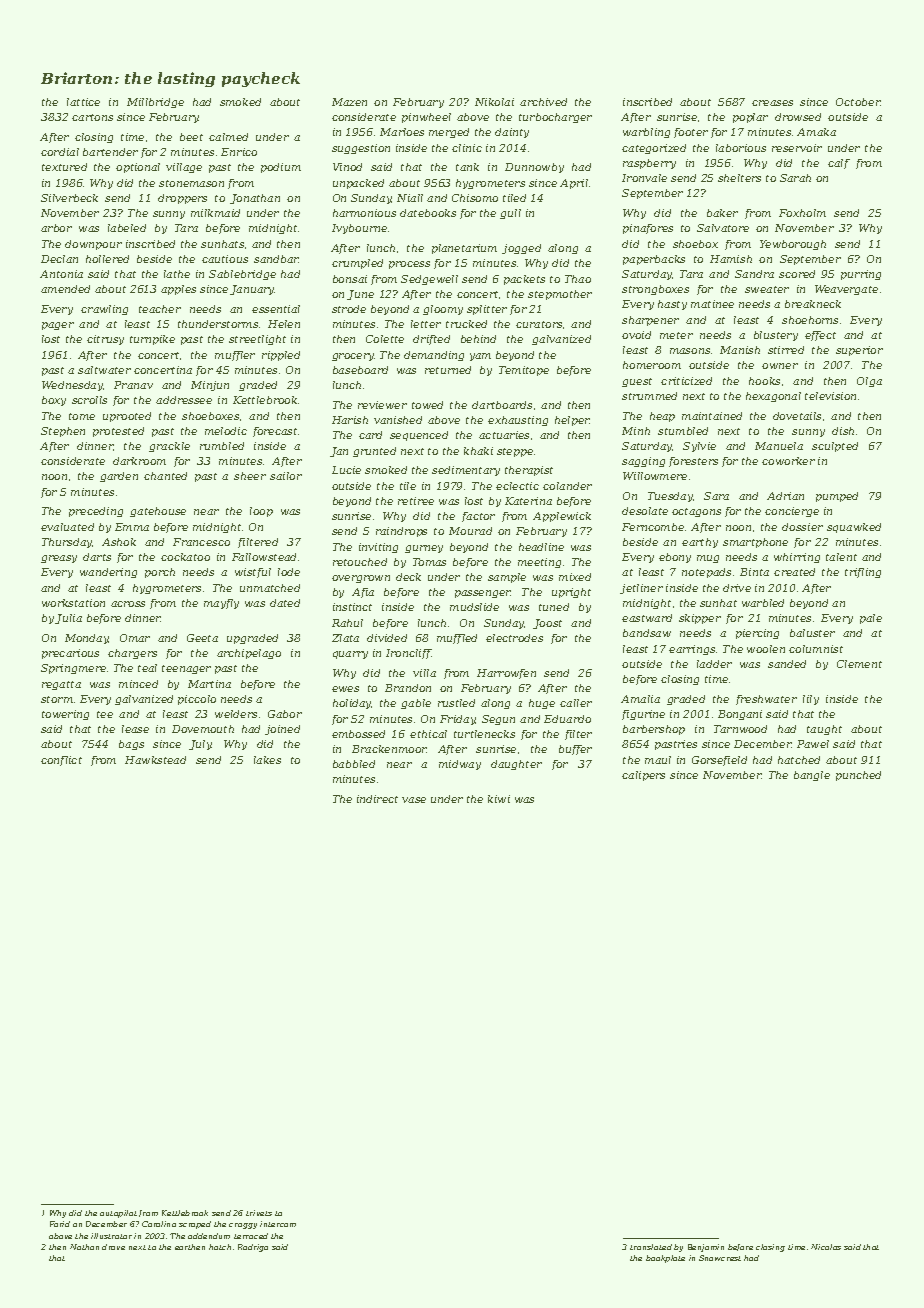  I want to click on kiwi, so click(499, 799).
